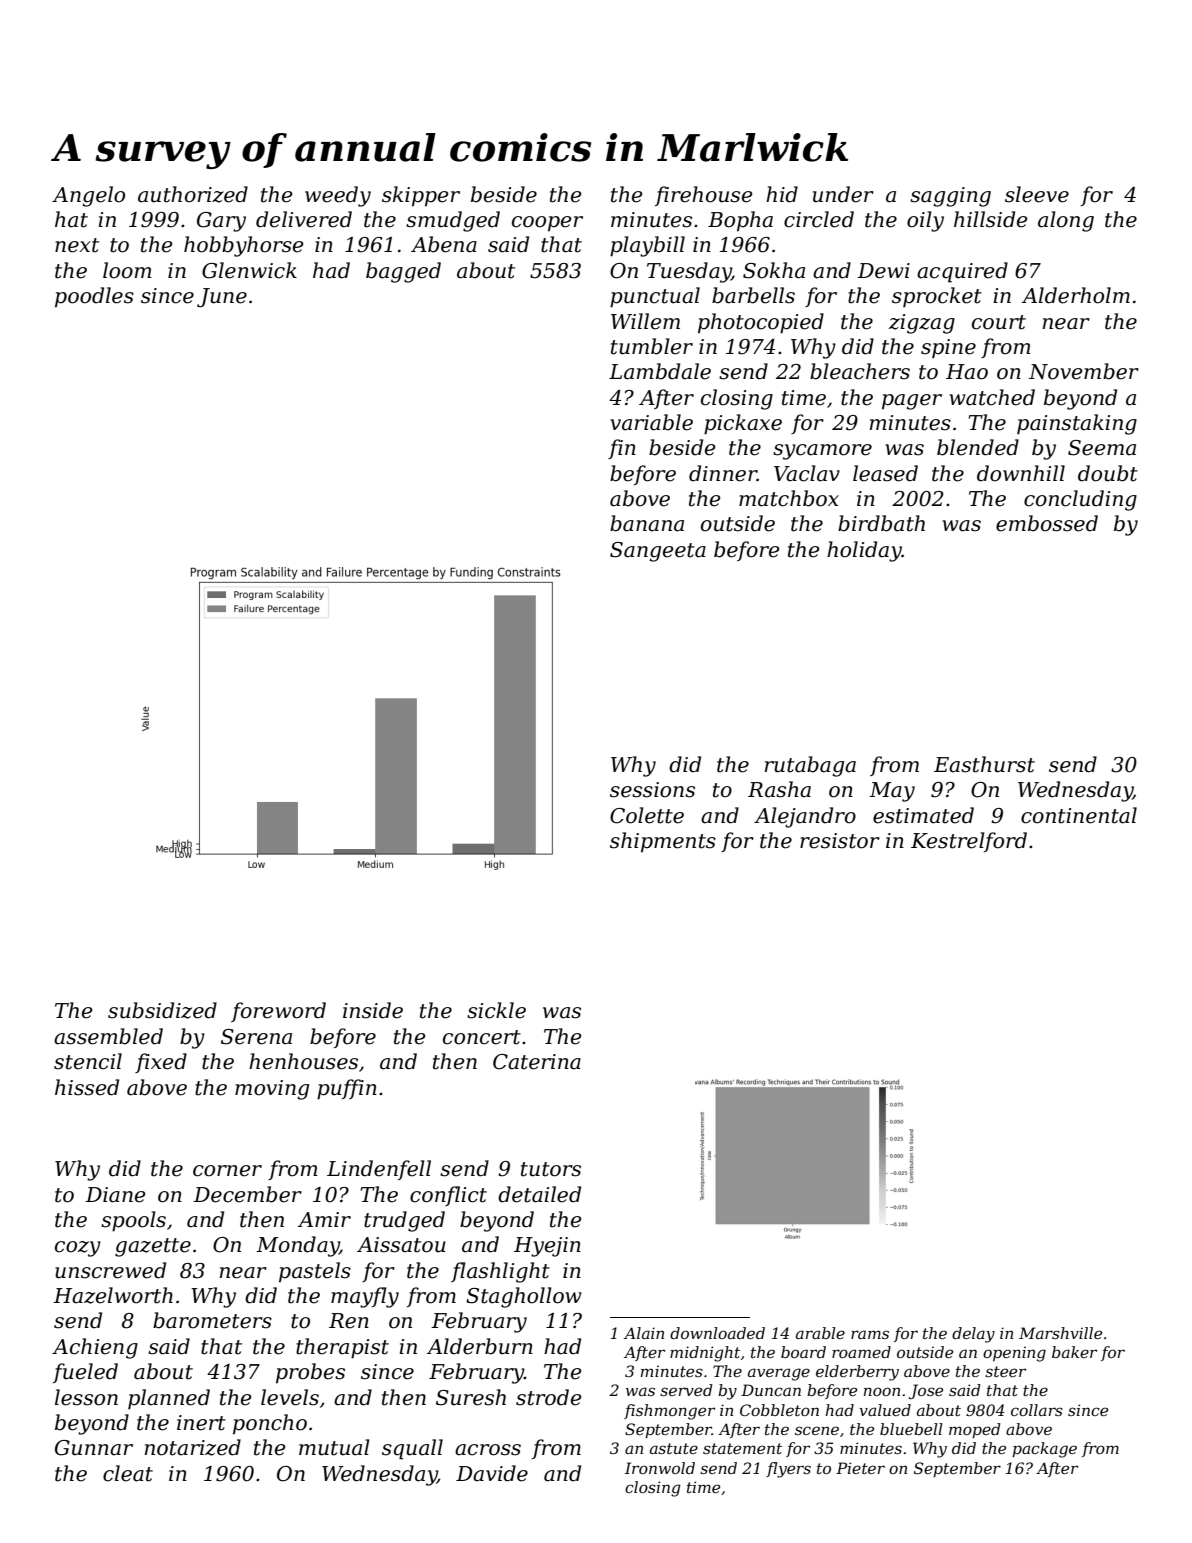 This image has height=1543, width=1192. Describe the element at coordinates (496, 1010) in the image. I see `sickle` at that location.
